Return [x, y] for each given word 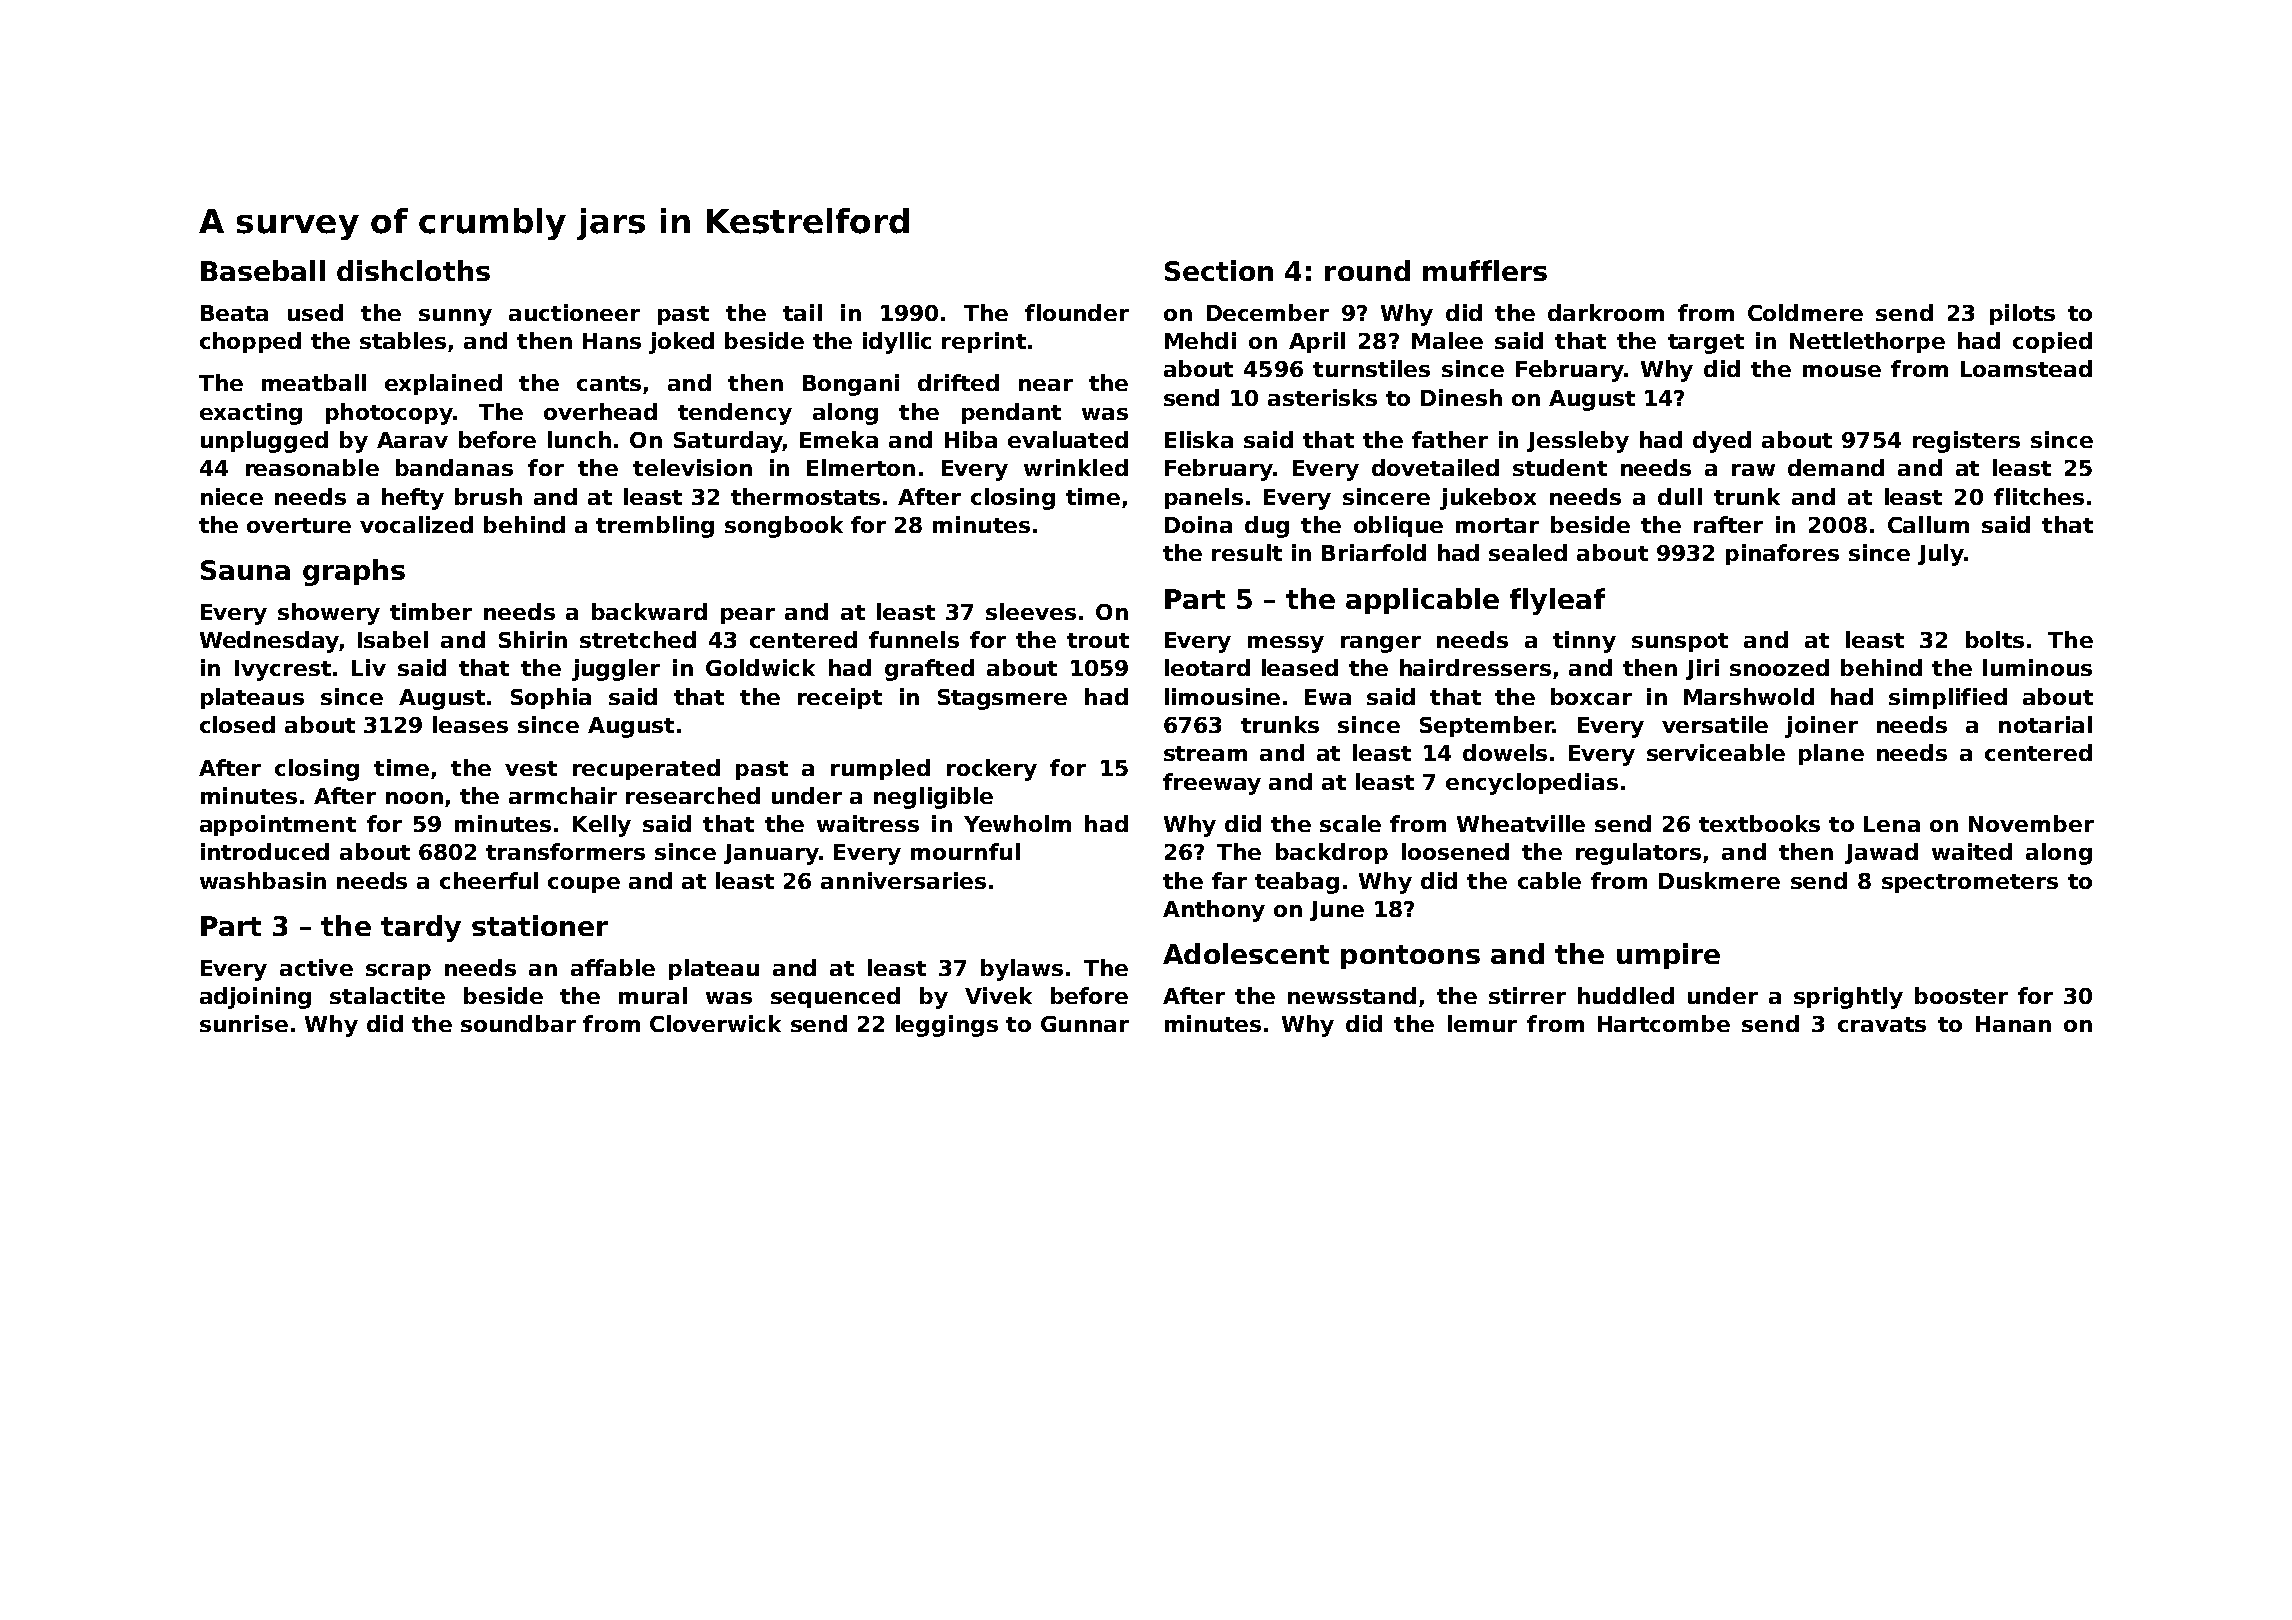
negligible [933, 798]
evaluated [1068, 439]
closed [237, 724]
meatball [314, 382]
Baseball [263, 270]
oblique [1398, 526]
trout [1098, 640]
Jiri [1702, 669]
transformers [565, 851]
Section [1219, 270]
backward [649, 611]
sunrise [244, 1023]
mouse [1842, 371]
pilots [2022, 314]
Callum [1928, 524]
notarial [2045, 724]
